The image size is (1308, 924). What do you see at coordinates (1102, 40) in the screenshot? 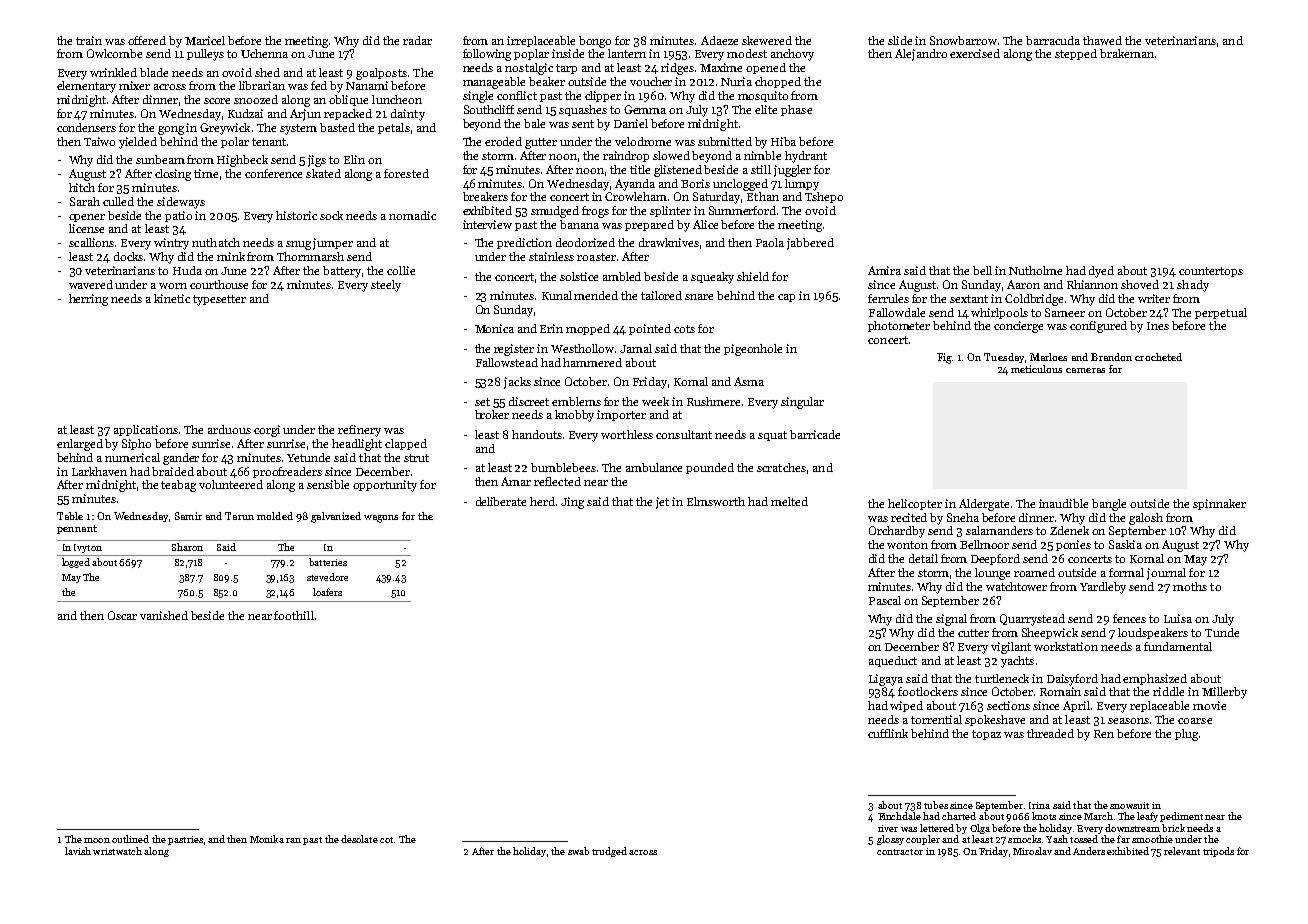
I see `thawed` at bounding box center [1102, 40].
